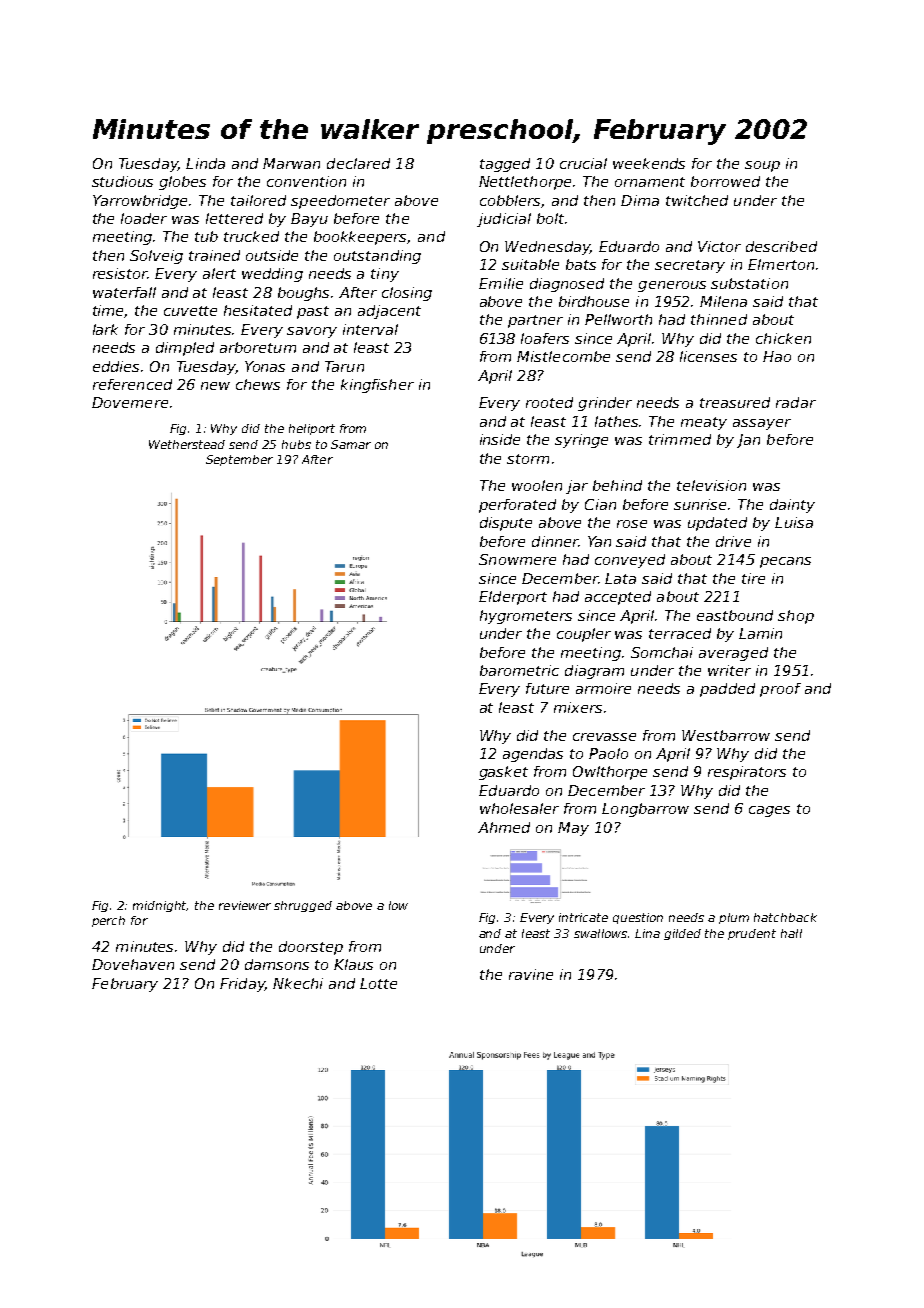 The image size is (924, 1308). I want to click on weekends, so click(649, 163).
